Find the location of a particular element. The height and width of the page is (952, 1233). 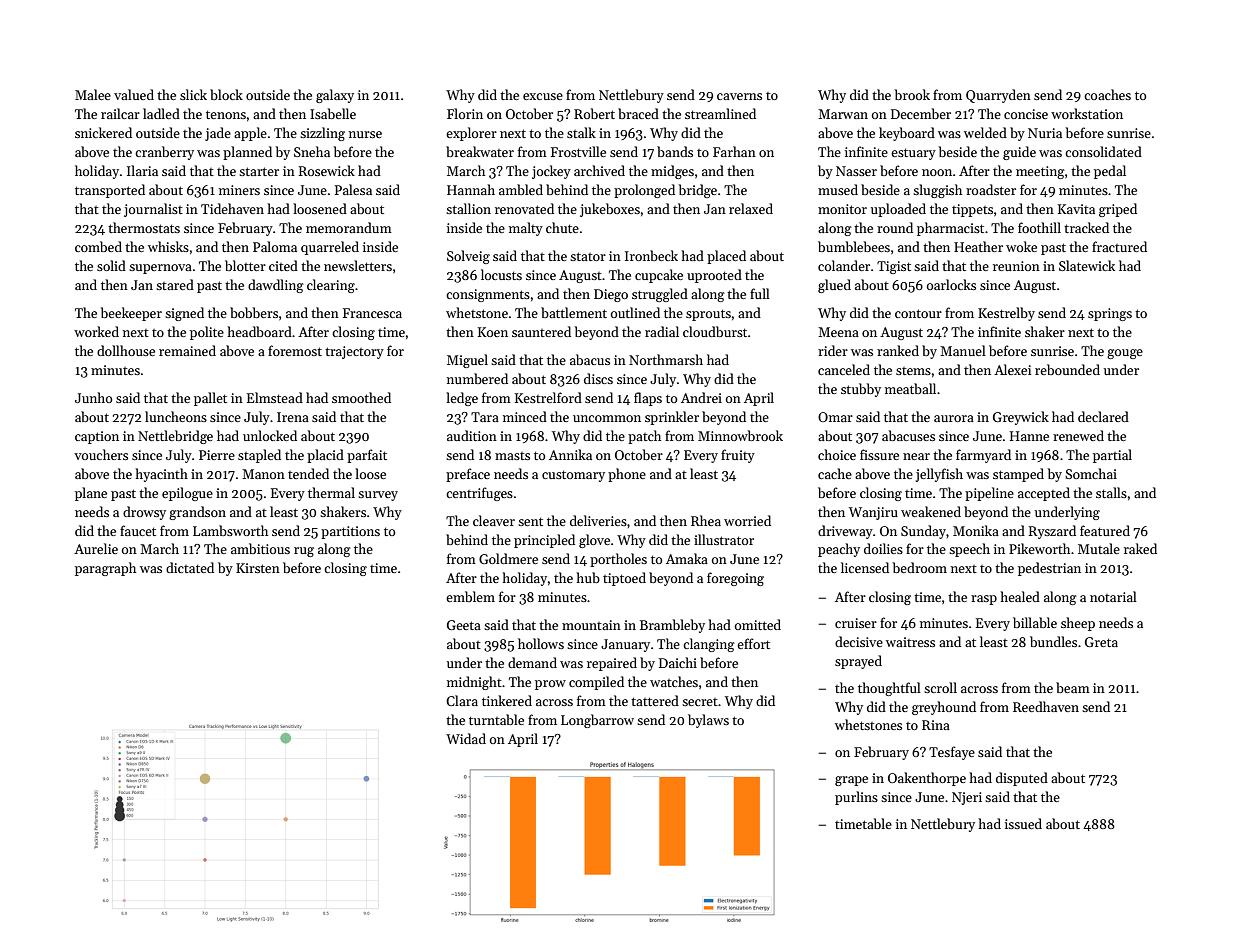

Hannah is located at coordinates (471, 189).
